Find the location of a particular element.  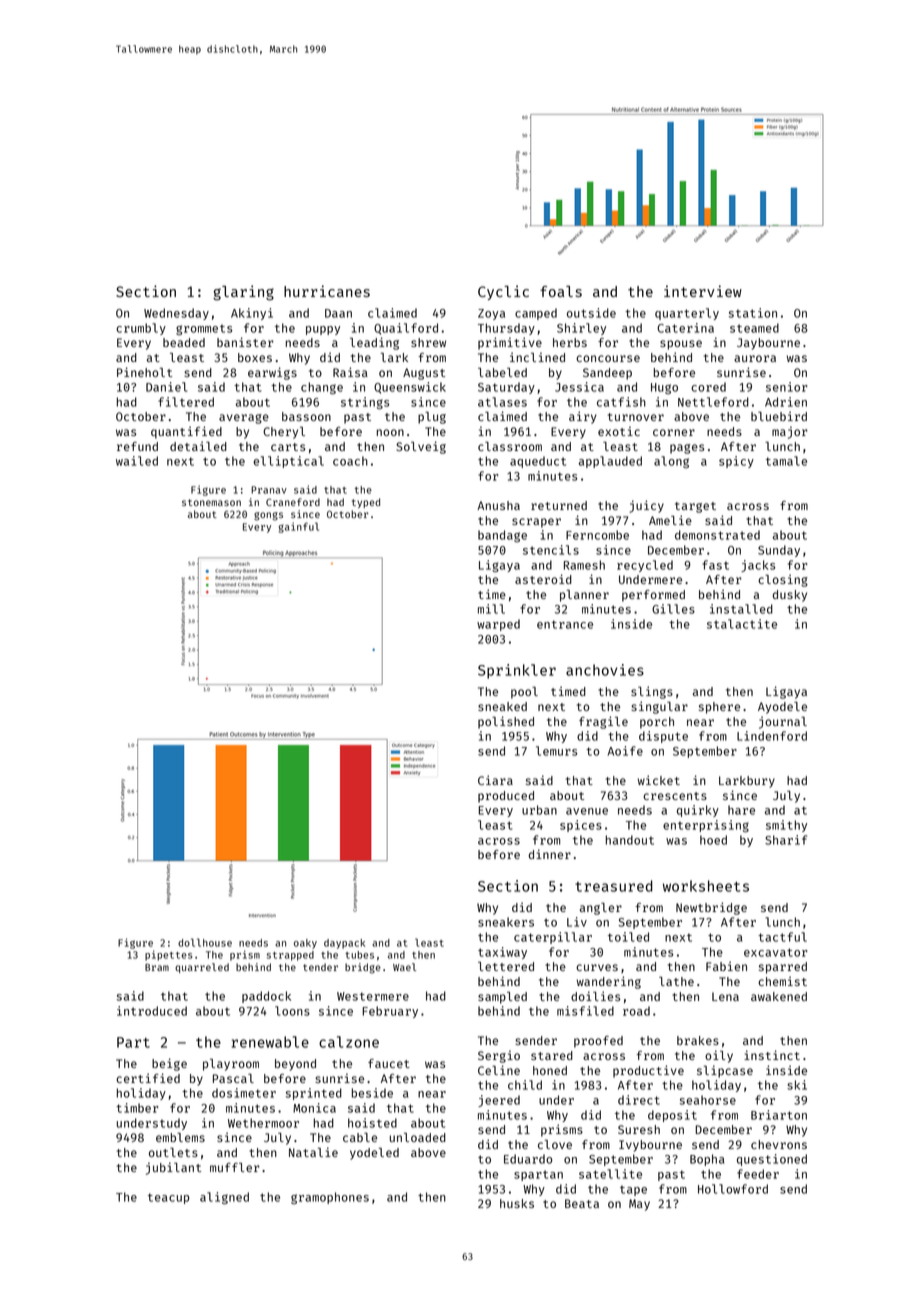

child is located at coordinates (525, 1085).
